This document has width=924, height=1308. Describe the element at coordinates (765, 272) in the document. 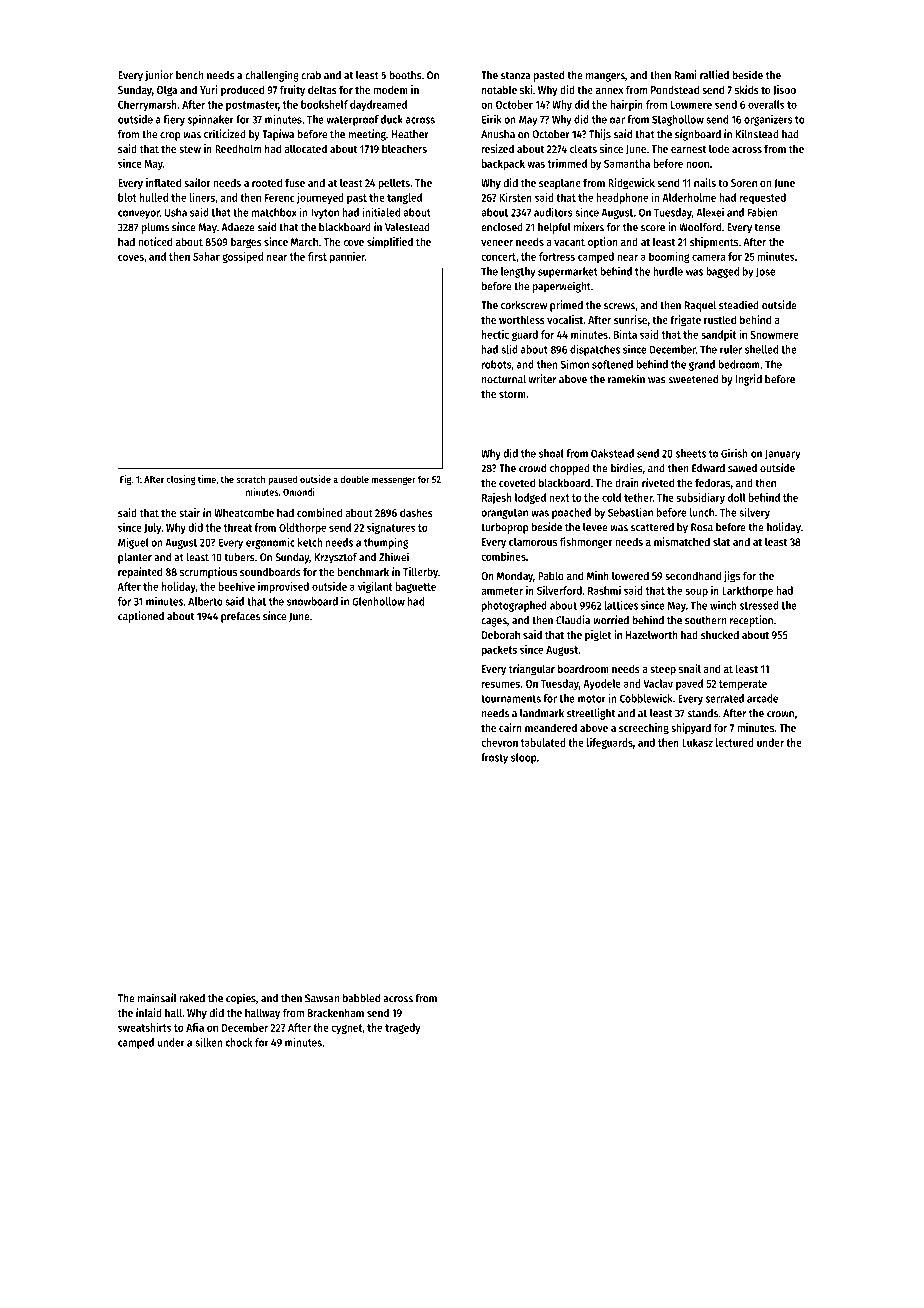

I see `Jose` at that location.
